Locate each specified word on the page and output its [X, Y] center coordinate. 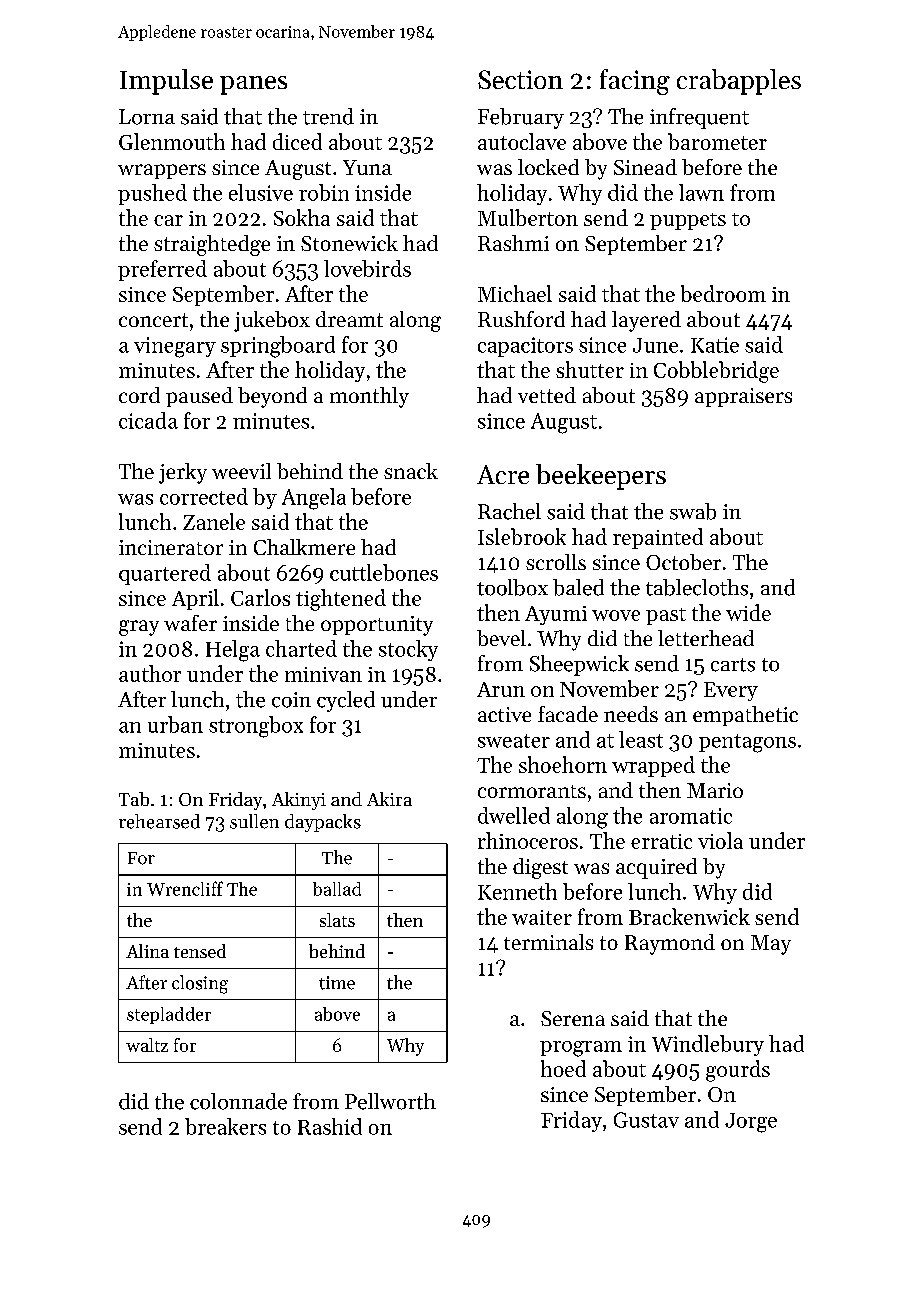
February [521, 118]
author [150, 673]
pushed [152, 194]
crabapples [739, 82]
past [666, 616]
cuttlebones [384, 572]
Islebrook [522, 536]
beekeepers [601, 477]
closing [200, 984]
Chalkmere [304, 547]
